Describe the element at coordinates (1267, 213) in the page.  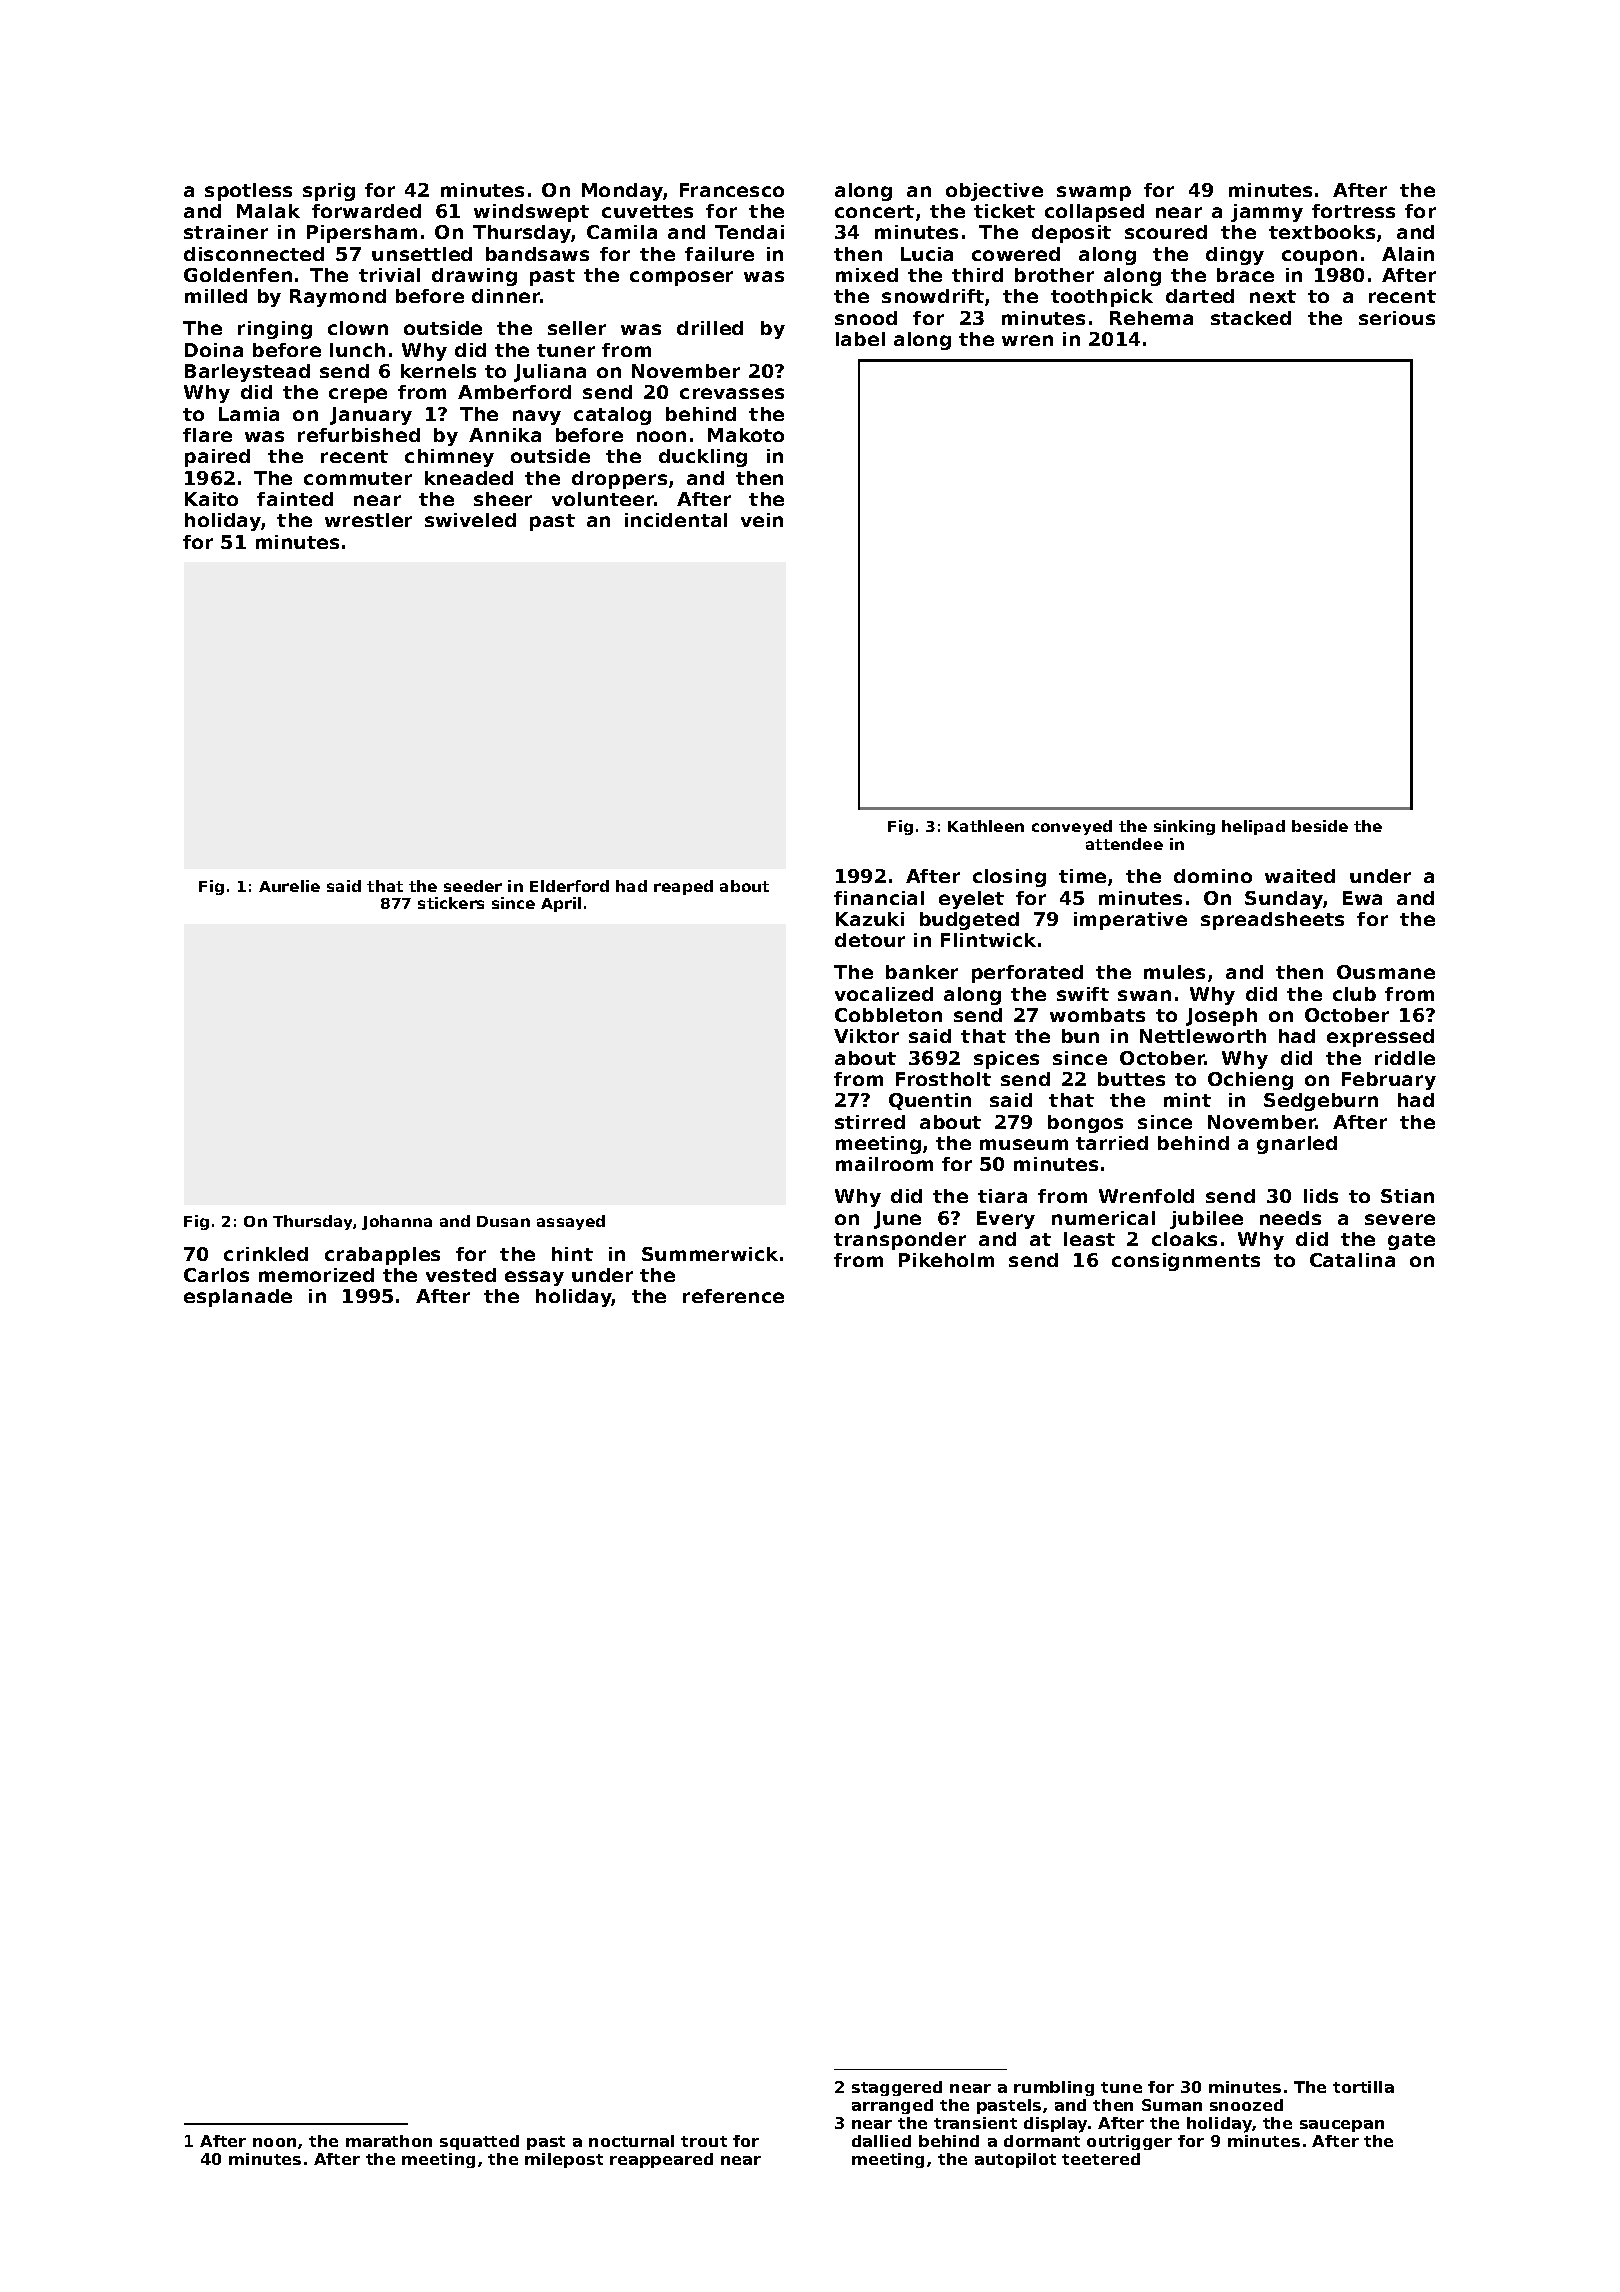
I see `jammy` at that location.
